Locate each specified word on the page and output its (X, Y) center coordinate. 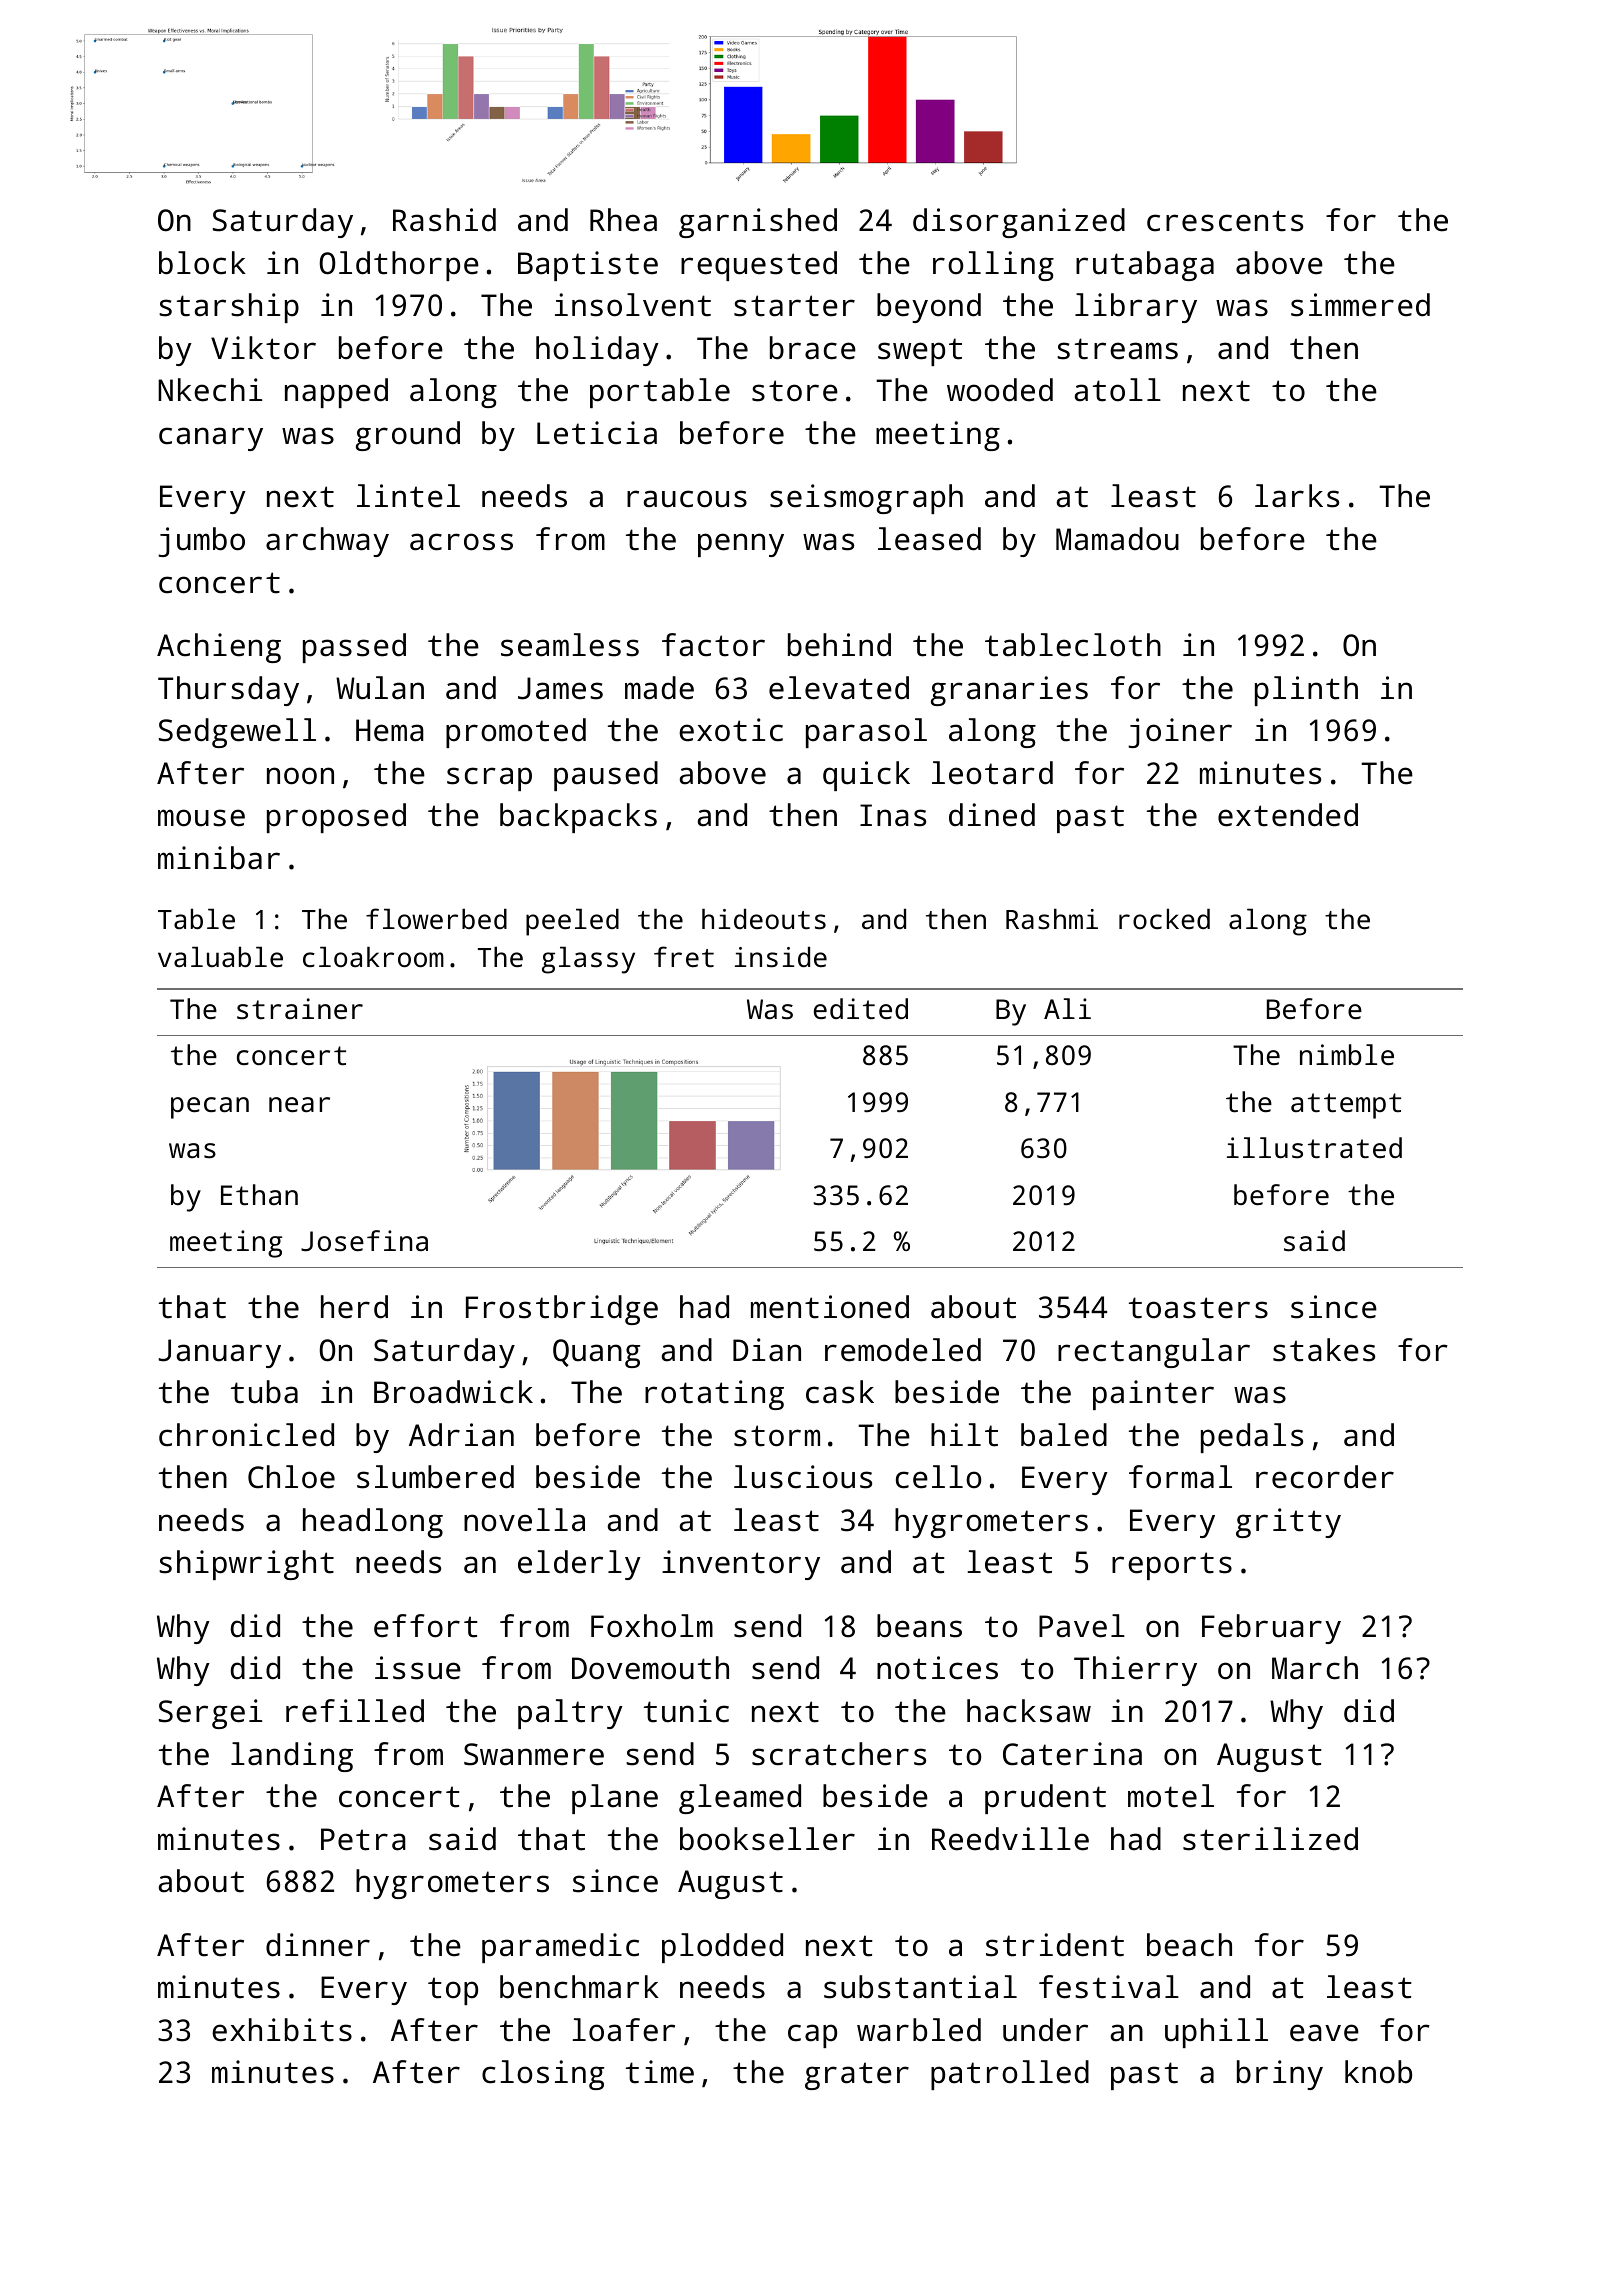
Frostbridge (562, 1310)
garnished (758, 223)
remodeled (903, 1350)
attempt (1346, 1106)
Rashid (444, 220)
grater (857, 2076)
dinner (318, 1945)
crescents (1225, 221)
